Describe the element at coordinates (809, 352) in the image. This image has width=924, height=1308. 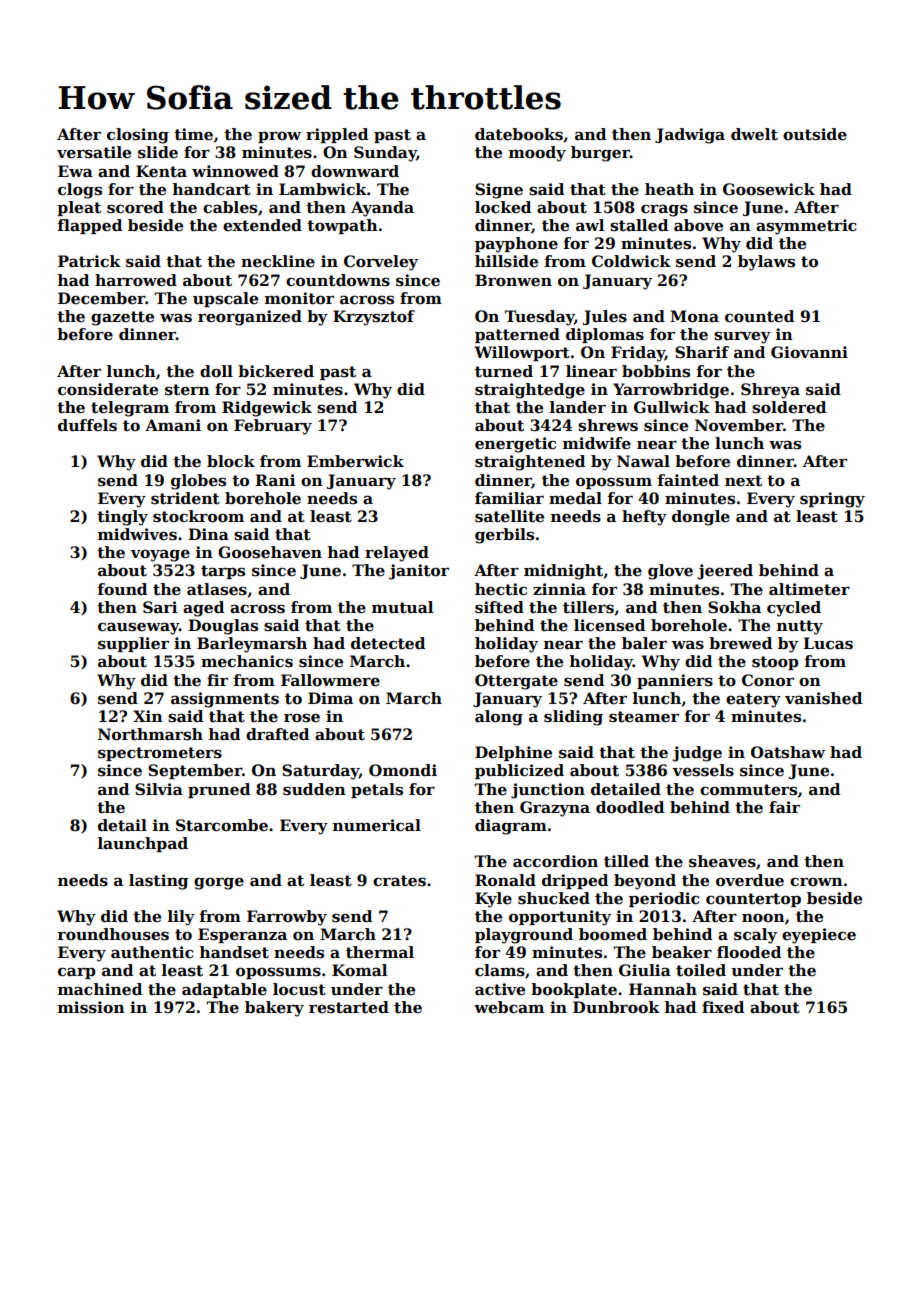
I see `Giovanni` at that location.
